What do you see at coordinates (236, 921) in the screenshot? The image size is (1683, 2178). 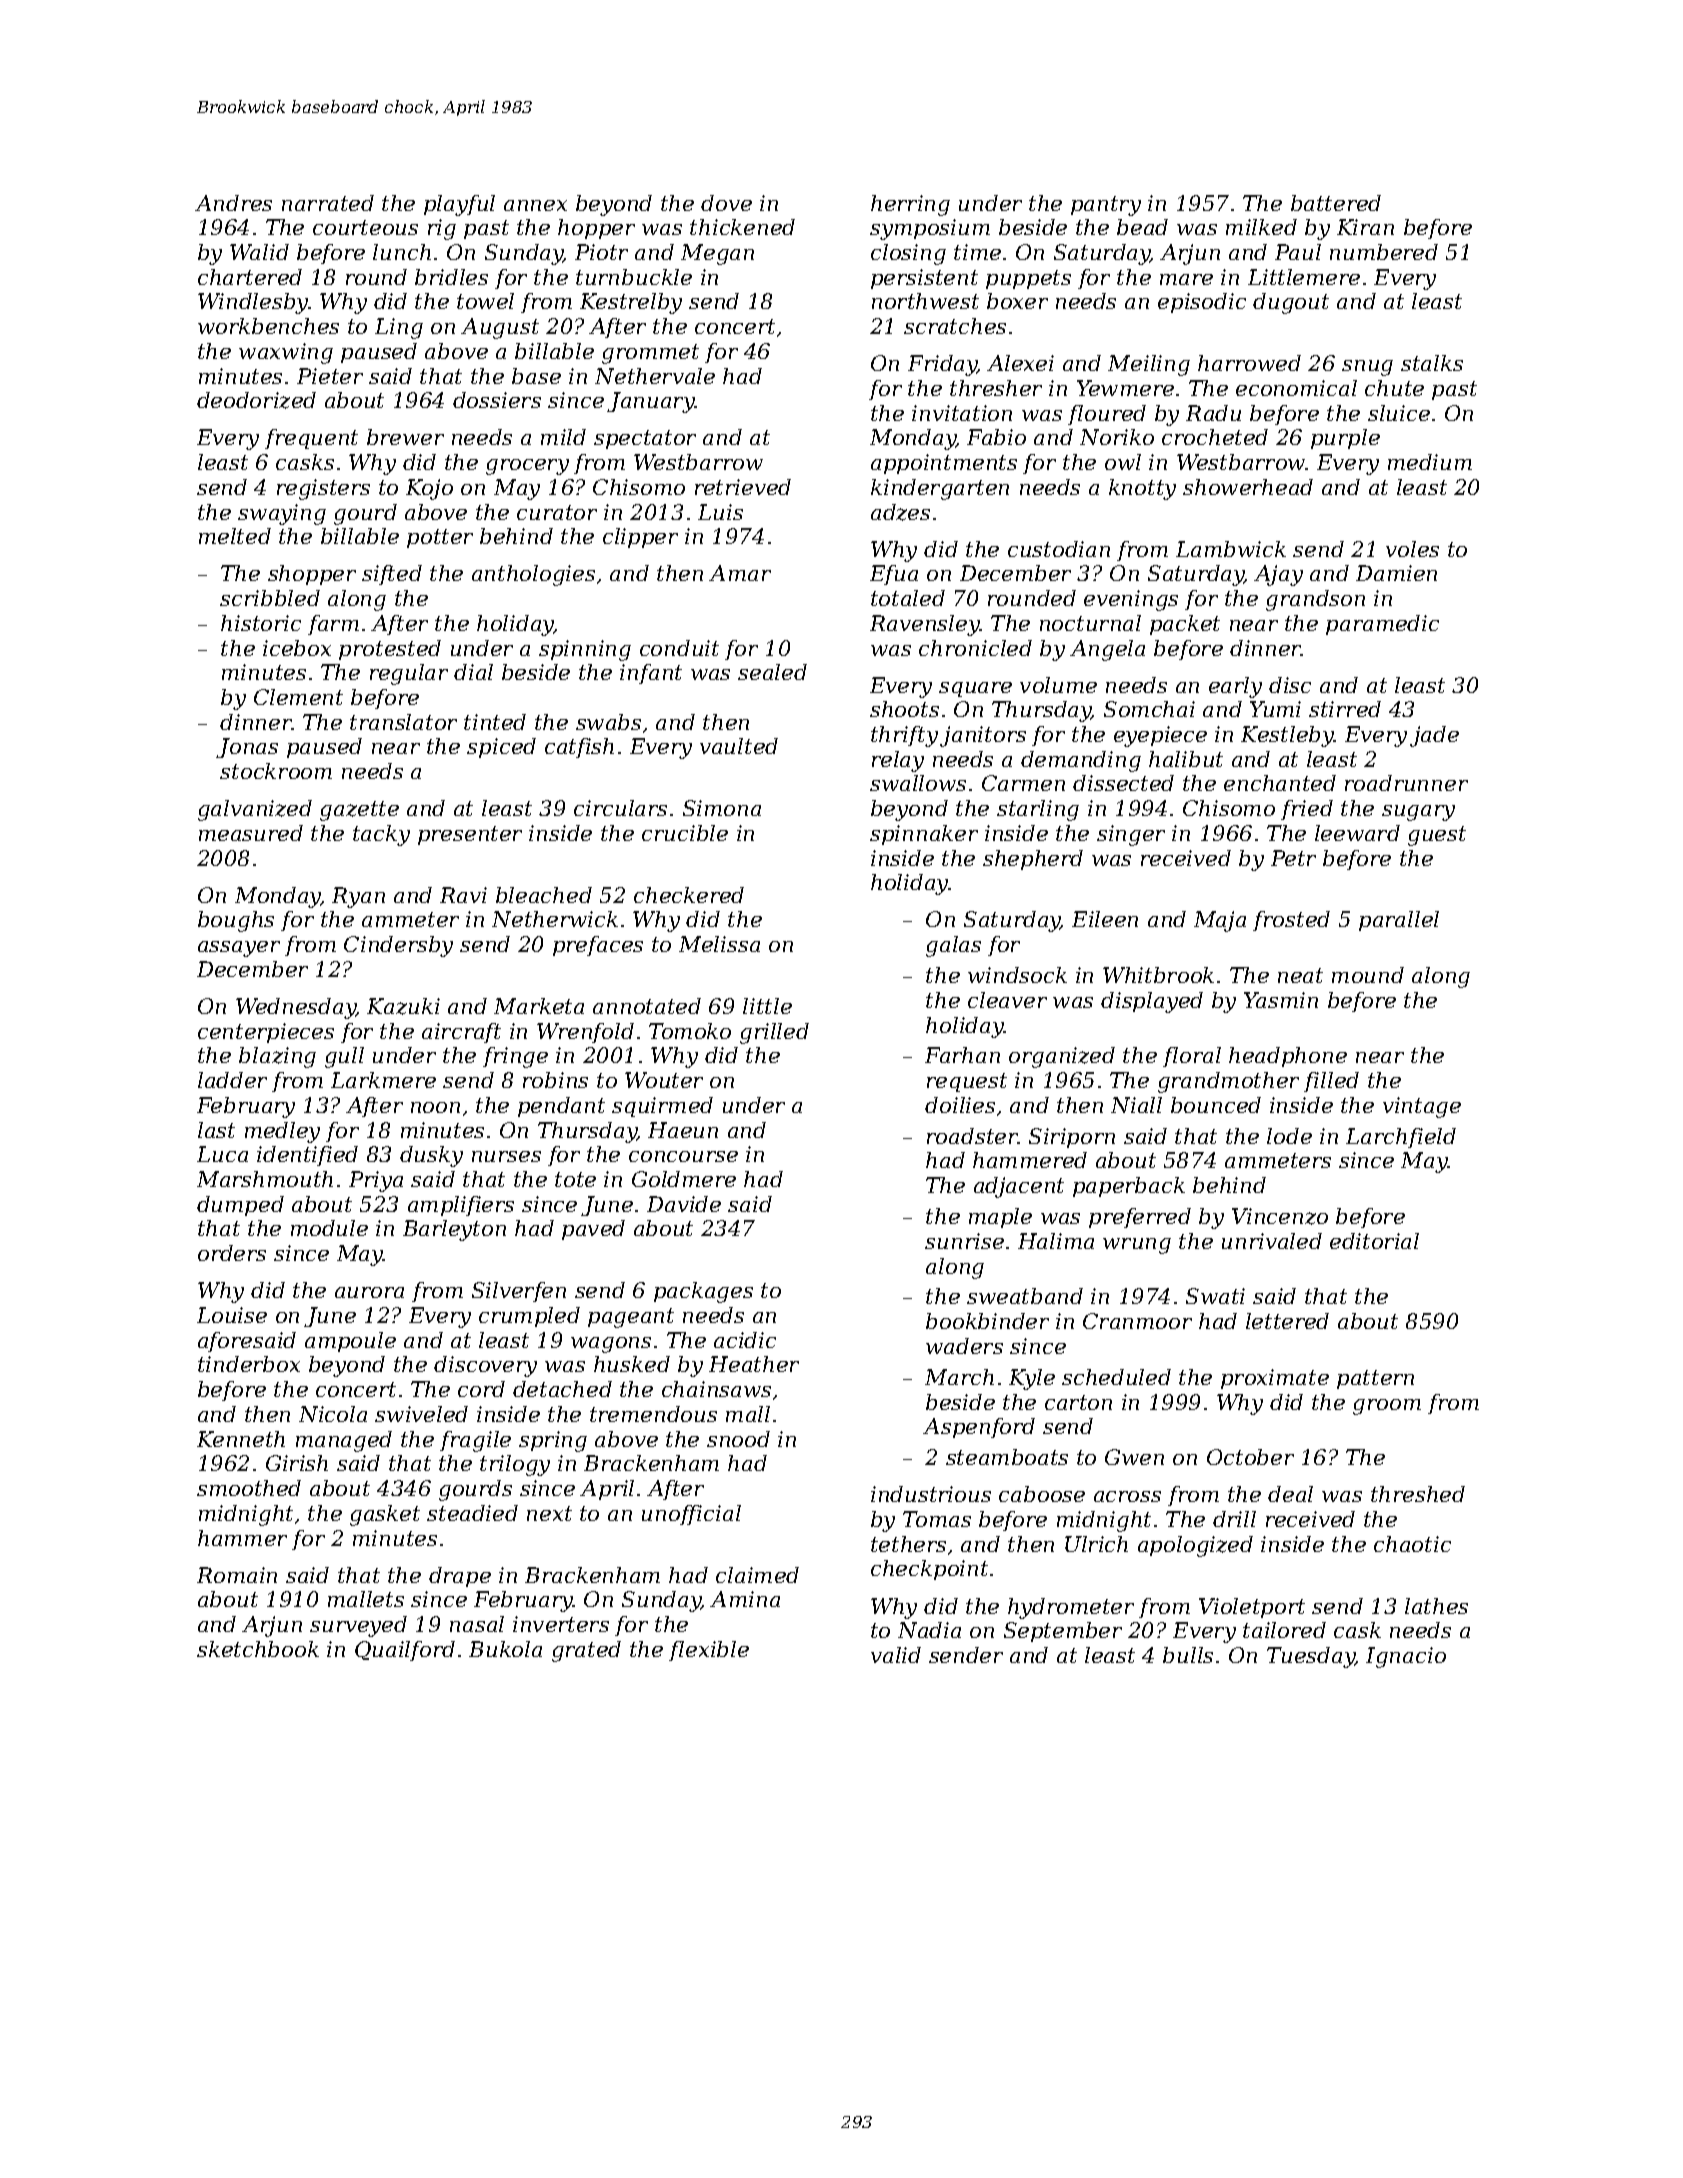 I see `boughs` at bounding box center [236, 921].
